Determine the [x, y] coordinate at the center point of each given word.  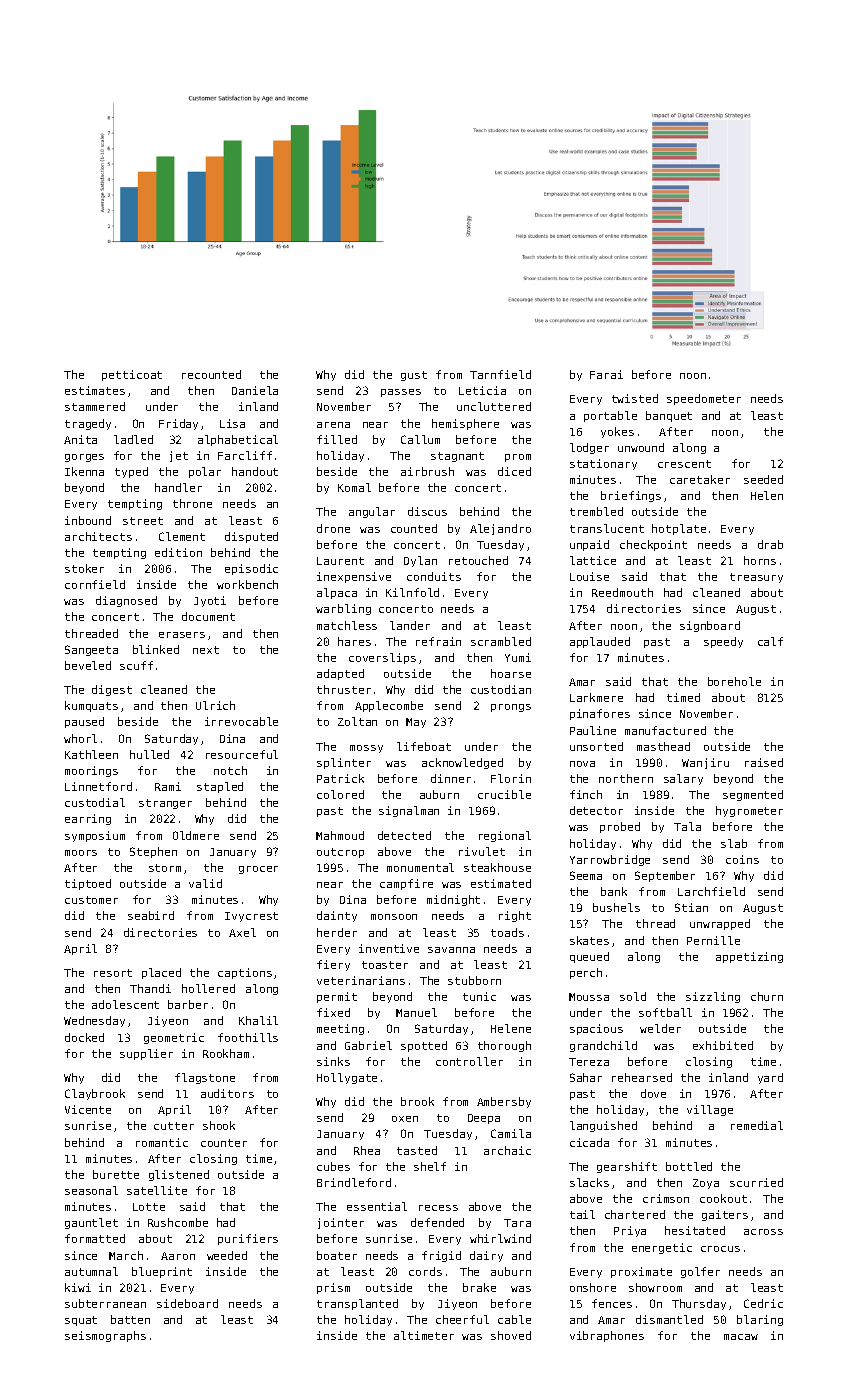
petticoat [132, 375]
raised [764, 762]
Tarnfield [500, 374]
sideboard [187, 1303]
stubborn [474, 980]
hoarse [511, 673]
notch [230, 770]
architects [98, 536]
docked [84, 1037]
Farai [606, 374]
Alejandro [500, 529]
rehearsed [642, 1077]
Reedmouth [622, 592]
